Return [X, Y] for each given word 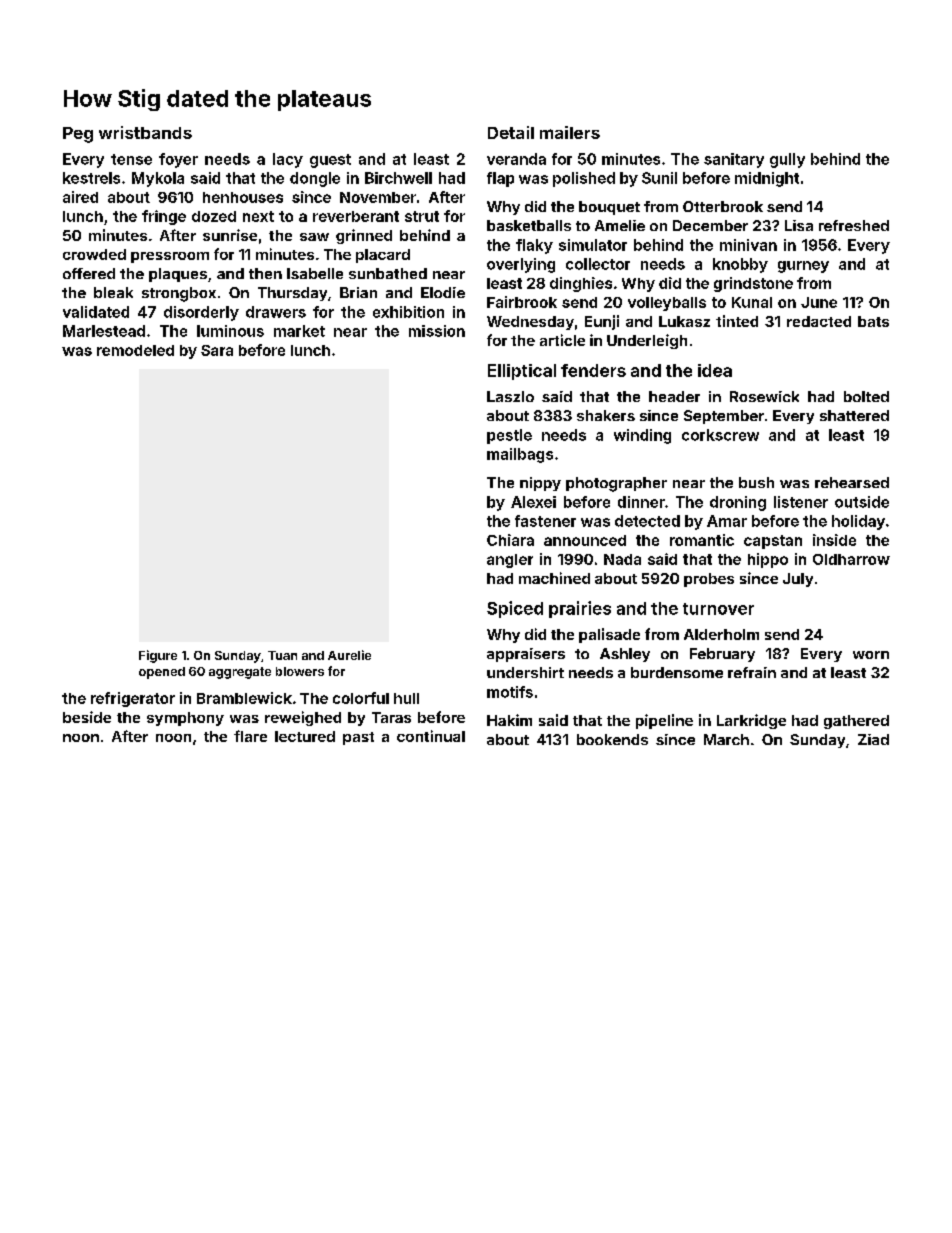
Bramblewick [244, 698]
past [358, 738]
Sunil [659, 178]
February [722, 655]
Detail [511, 132]
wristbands [145, 132]
